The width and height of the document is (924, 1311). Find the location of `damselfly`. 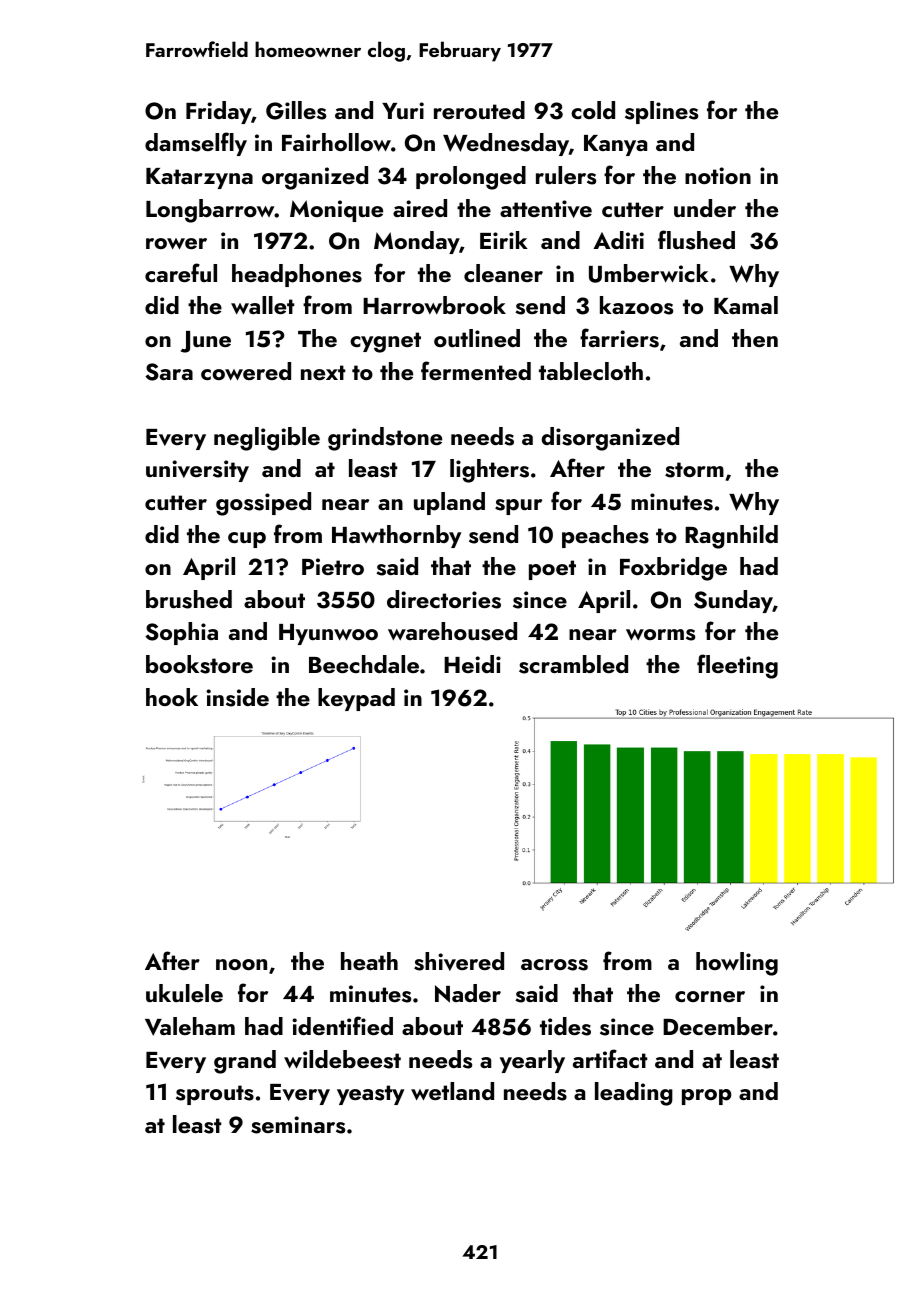

damselfly is located at coordinates (196, 144).
